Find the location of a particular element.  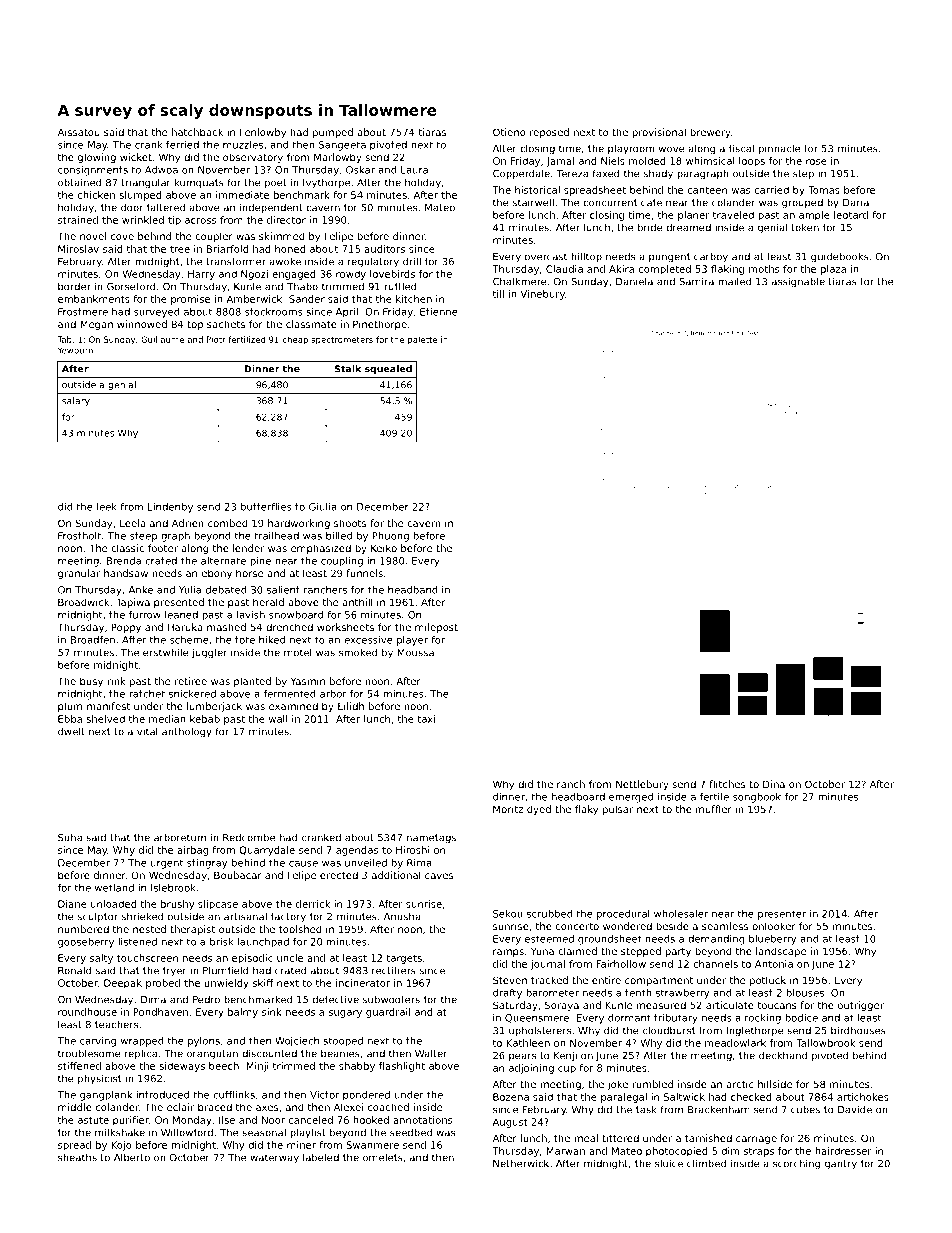

Moritz is located at coordinates (508, 809).
